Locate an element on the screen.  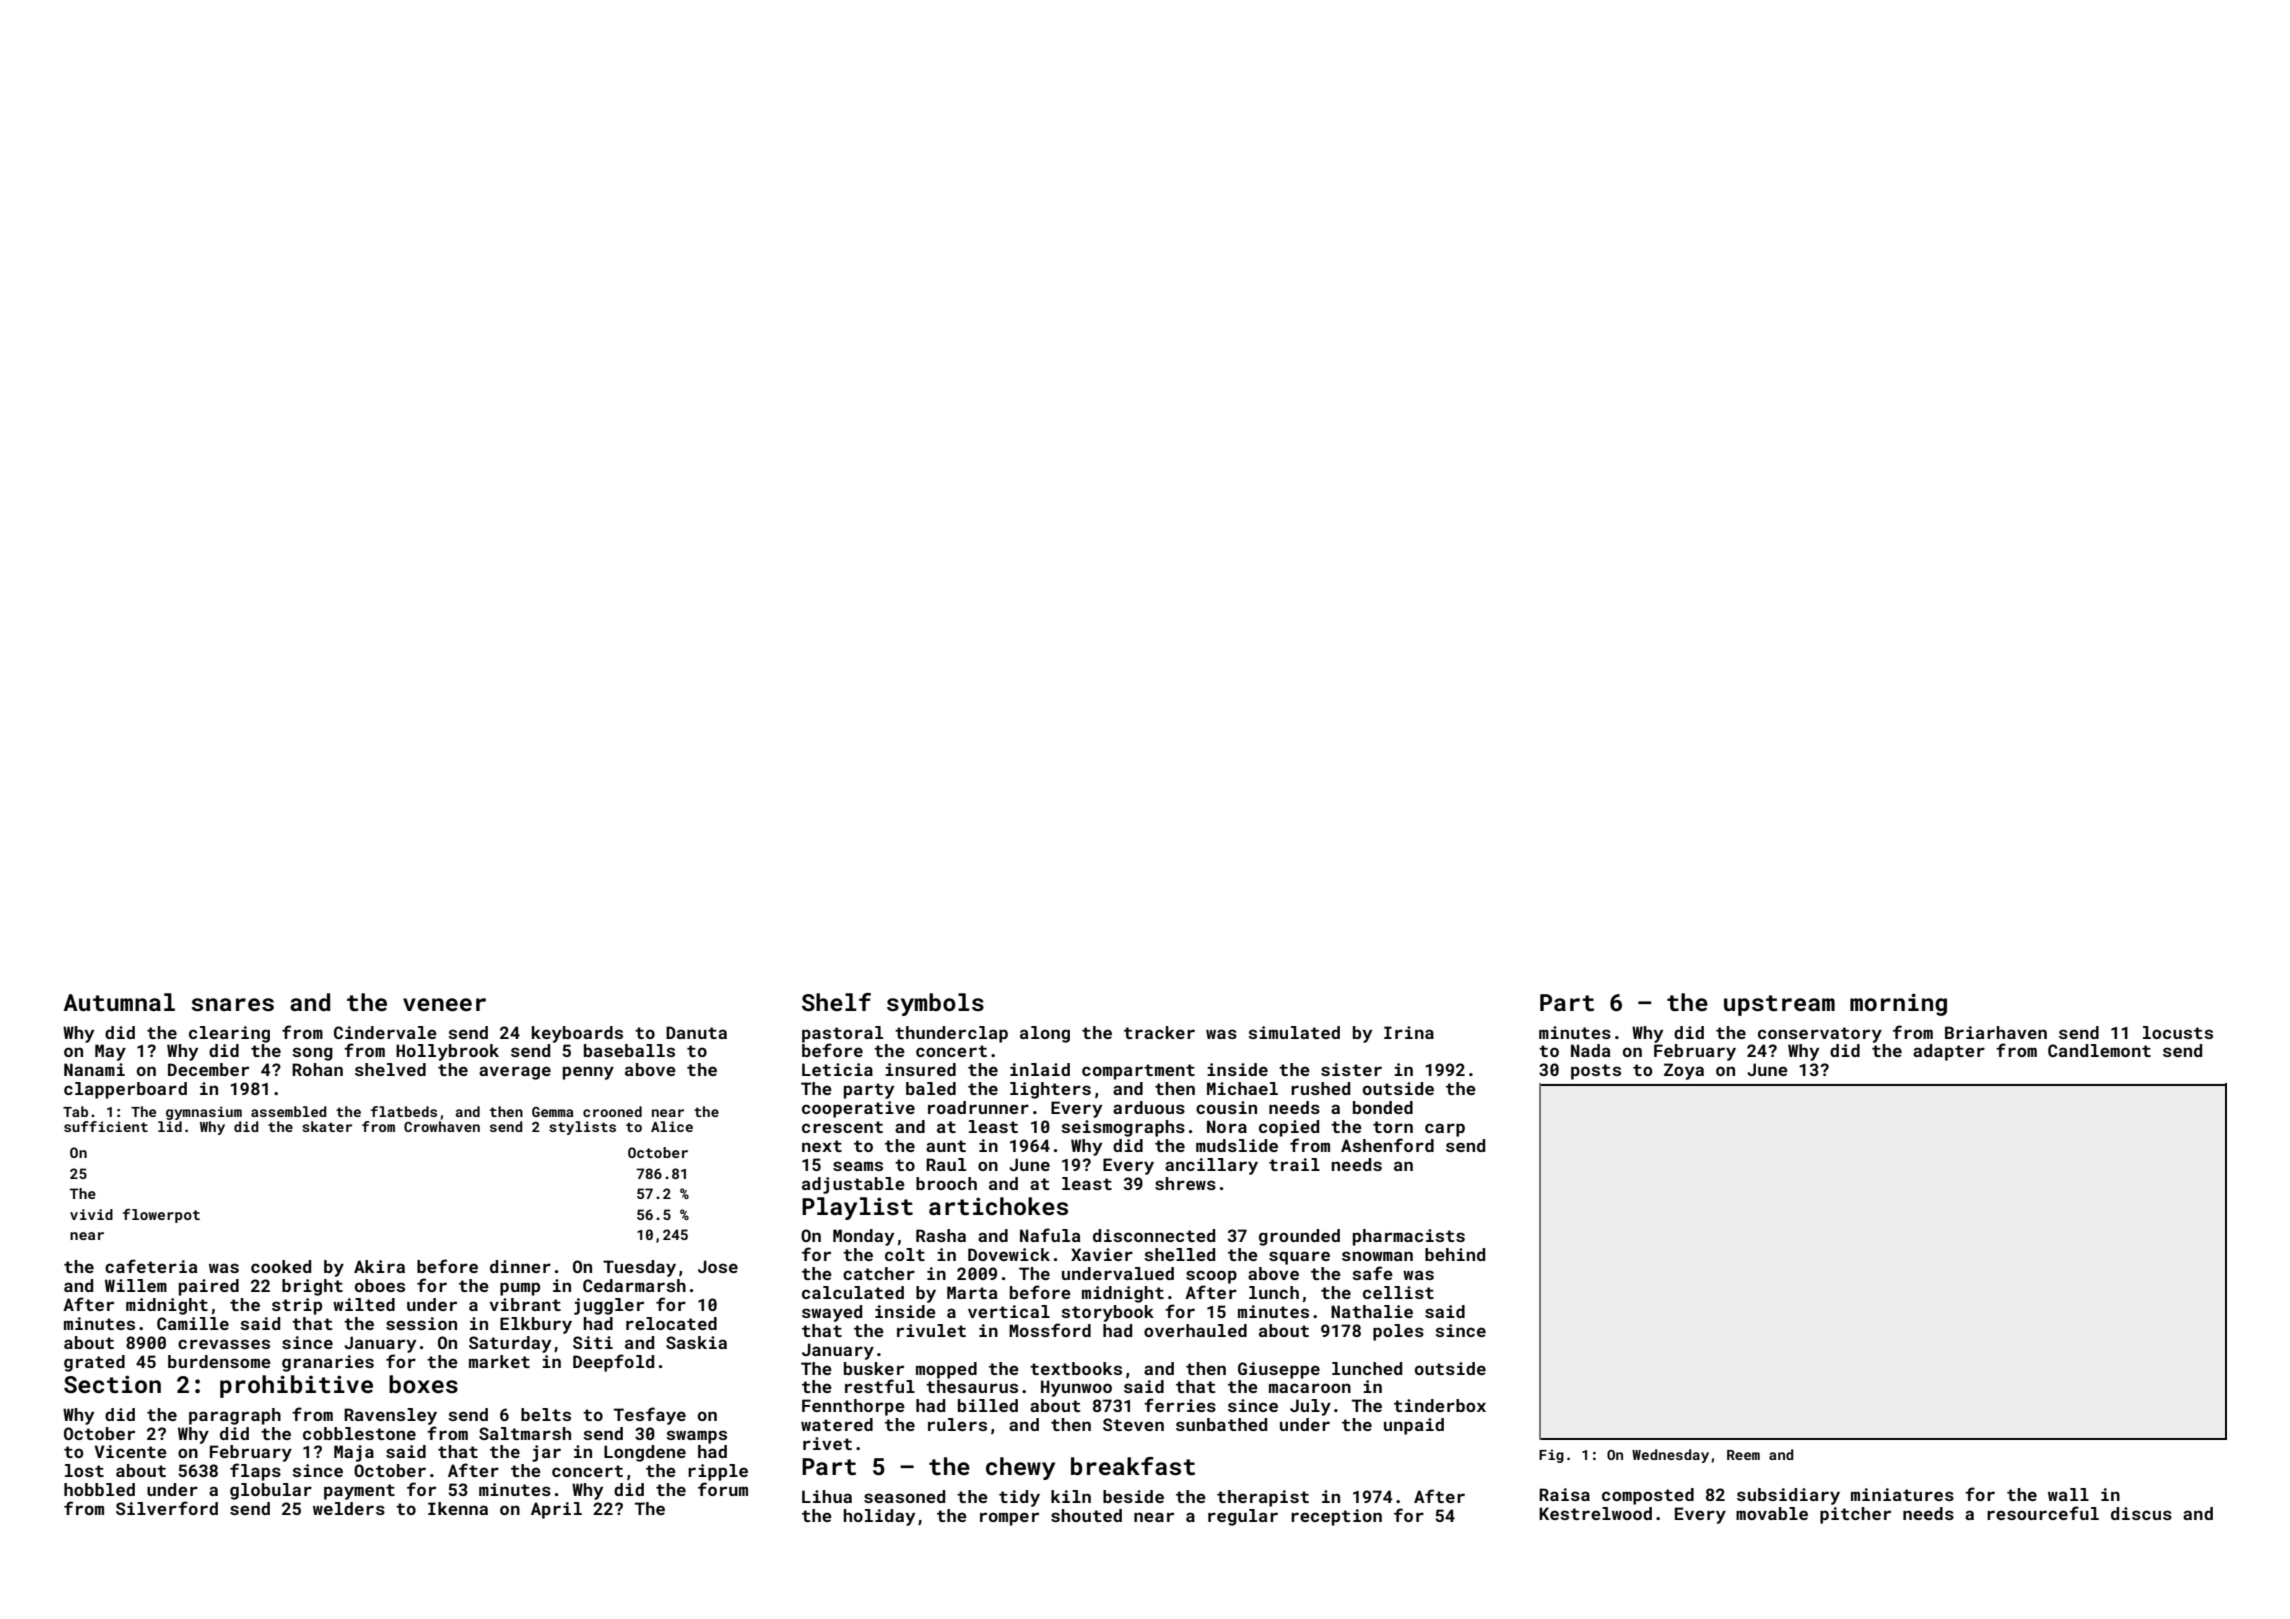
poles is located at coordinates (1398, 1332).
